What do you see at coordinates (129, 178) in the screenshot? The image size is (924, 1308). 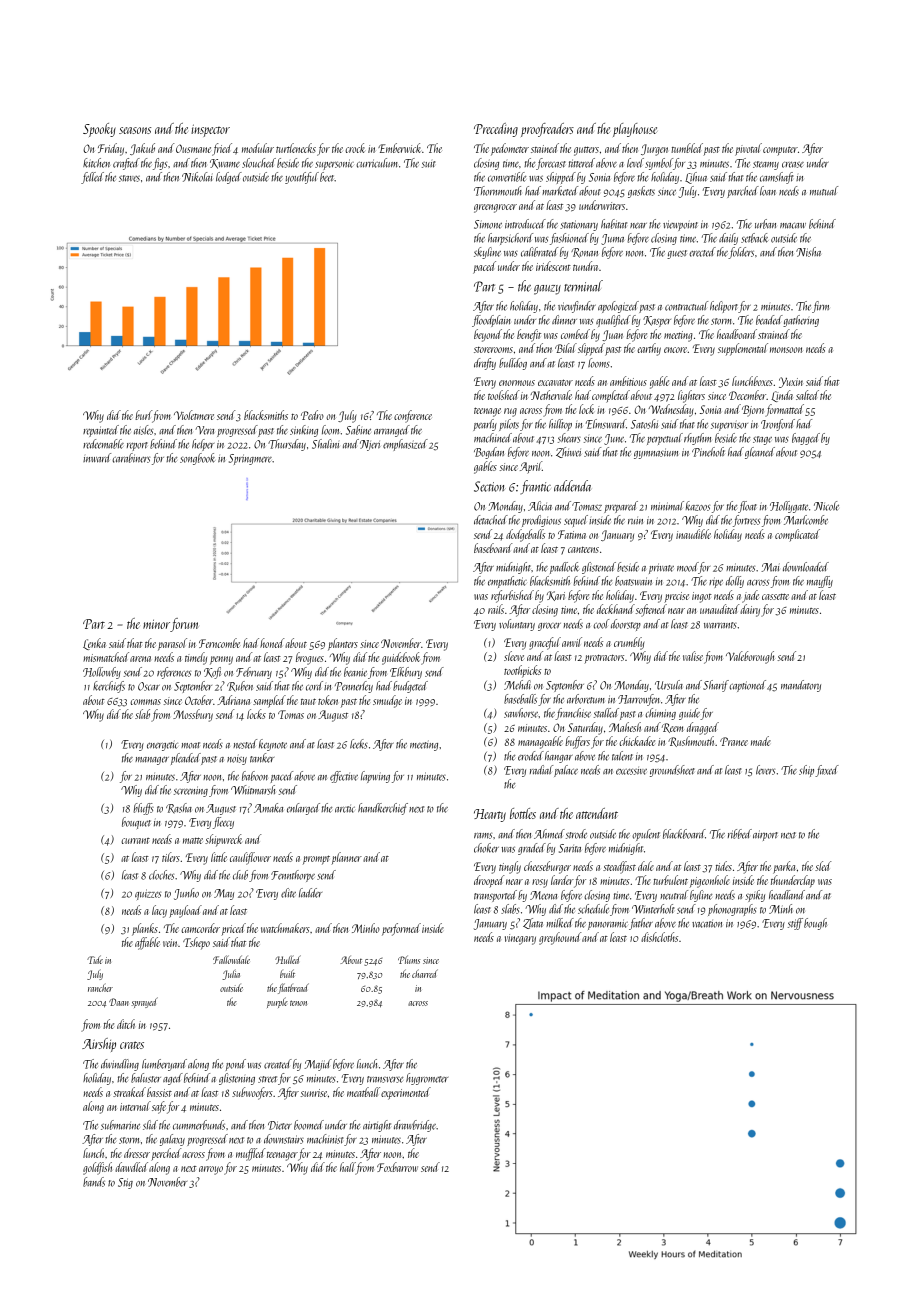 I see `staves` at bounding box center [129, 178].
